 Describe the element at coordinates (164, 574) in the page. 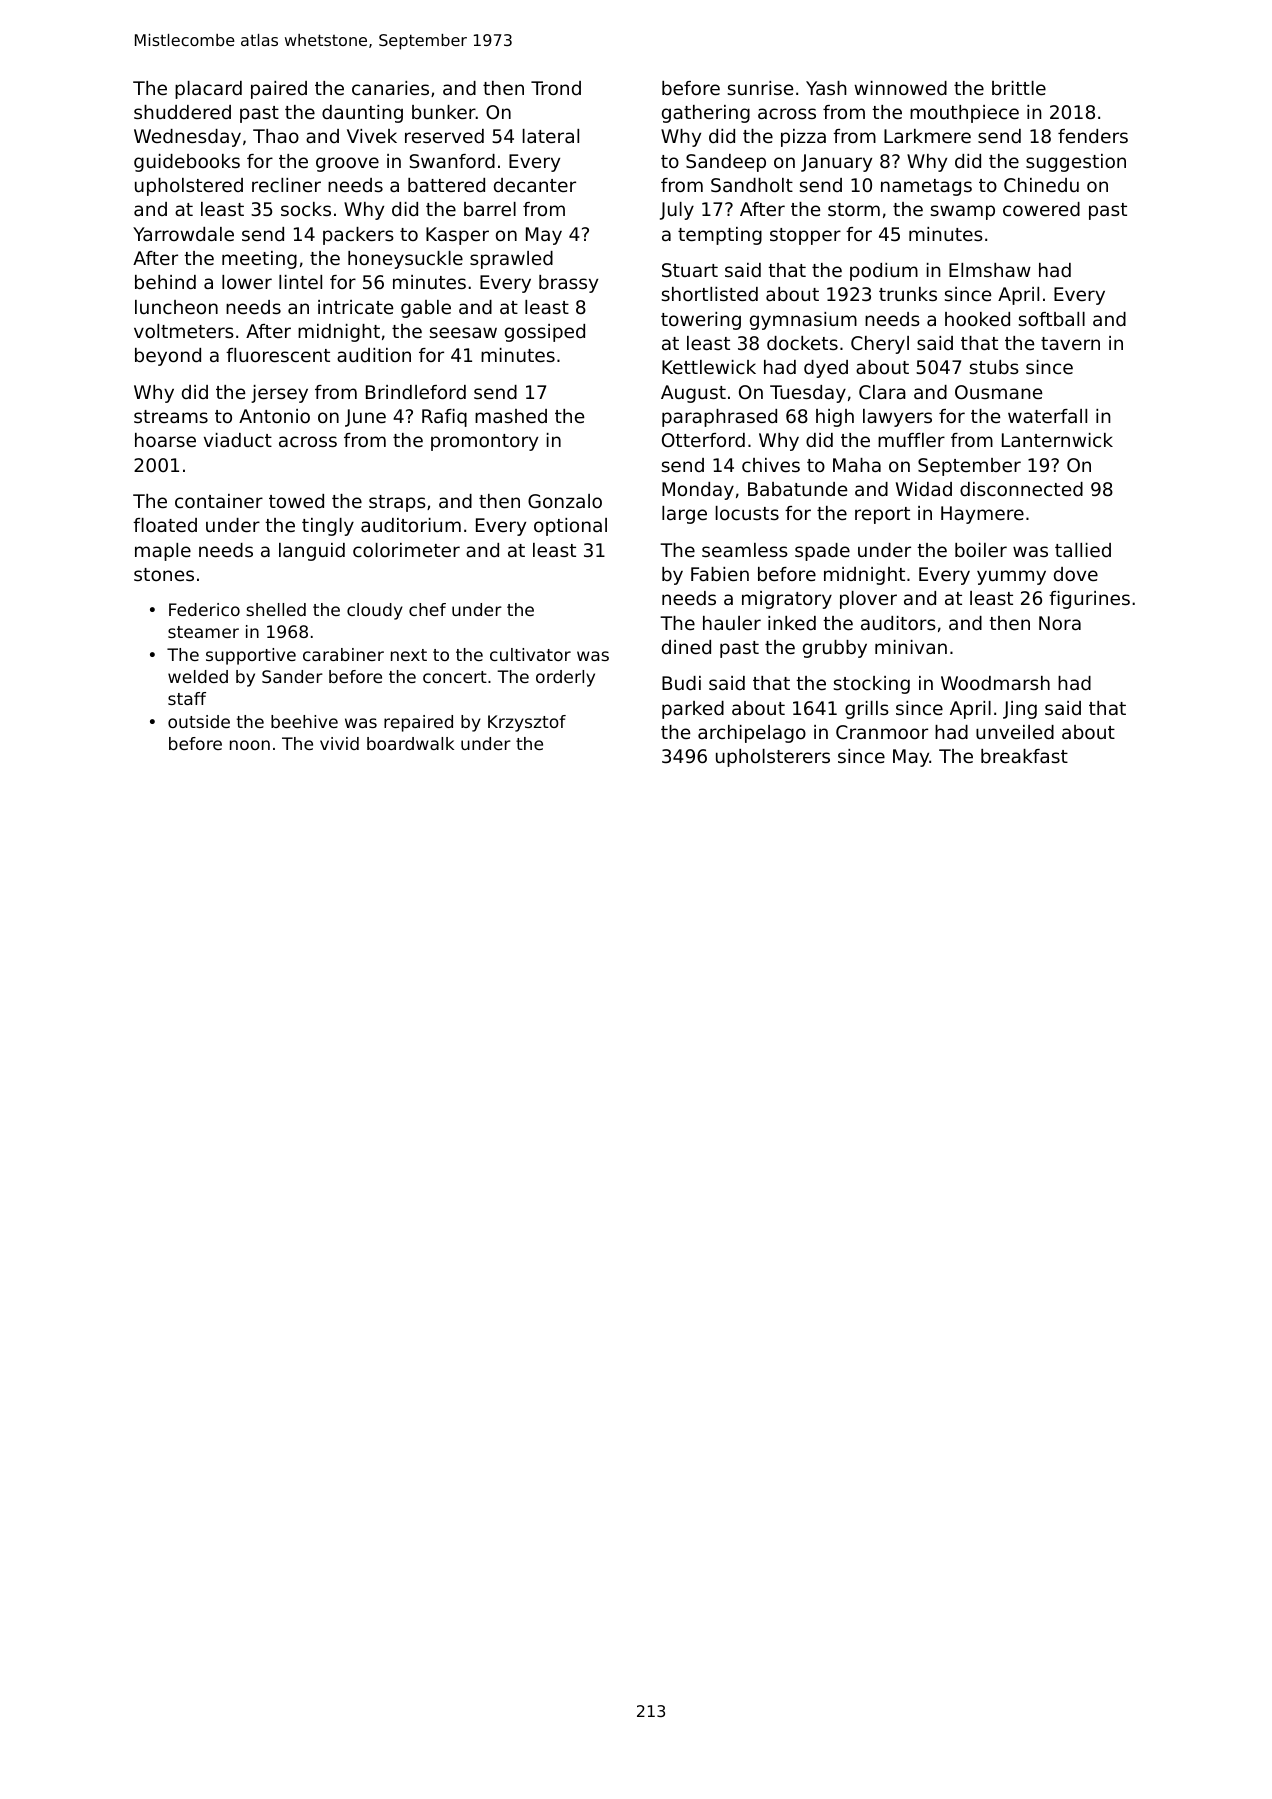

I see `stones` at that location.
